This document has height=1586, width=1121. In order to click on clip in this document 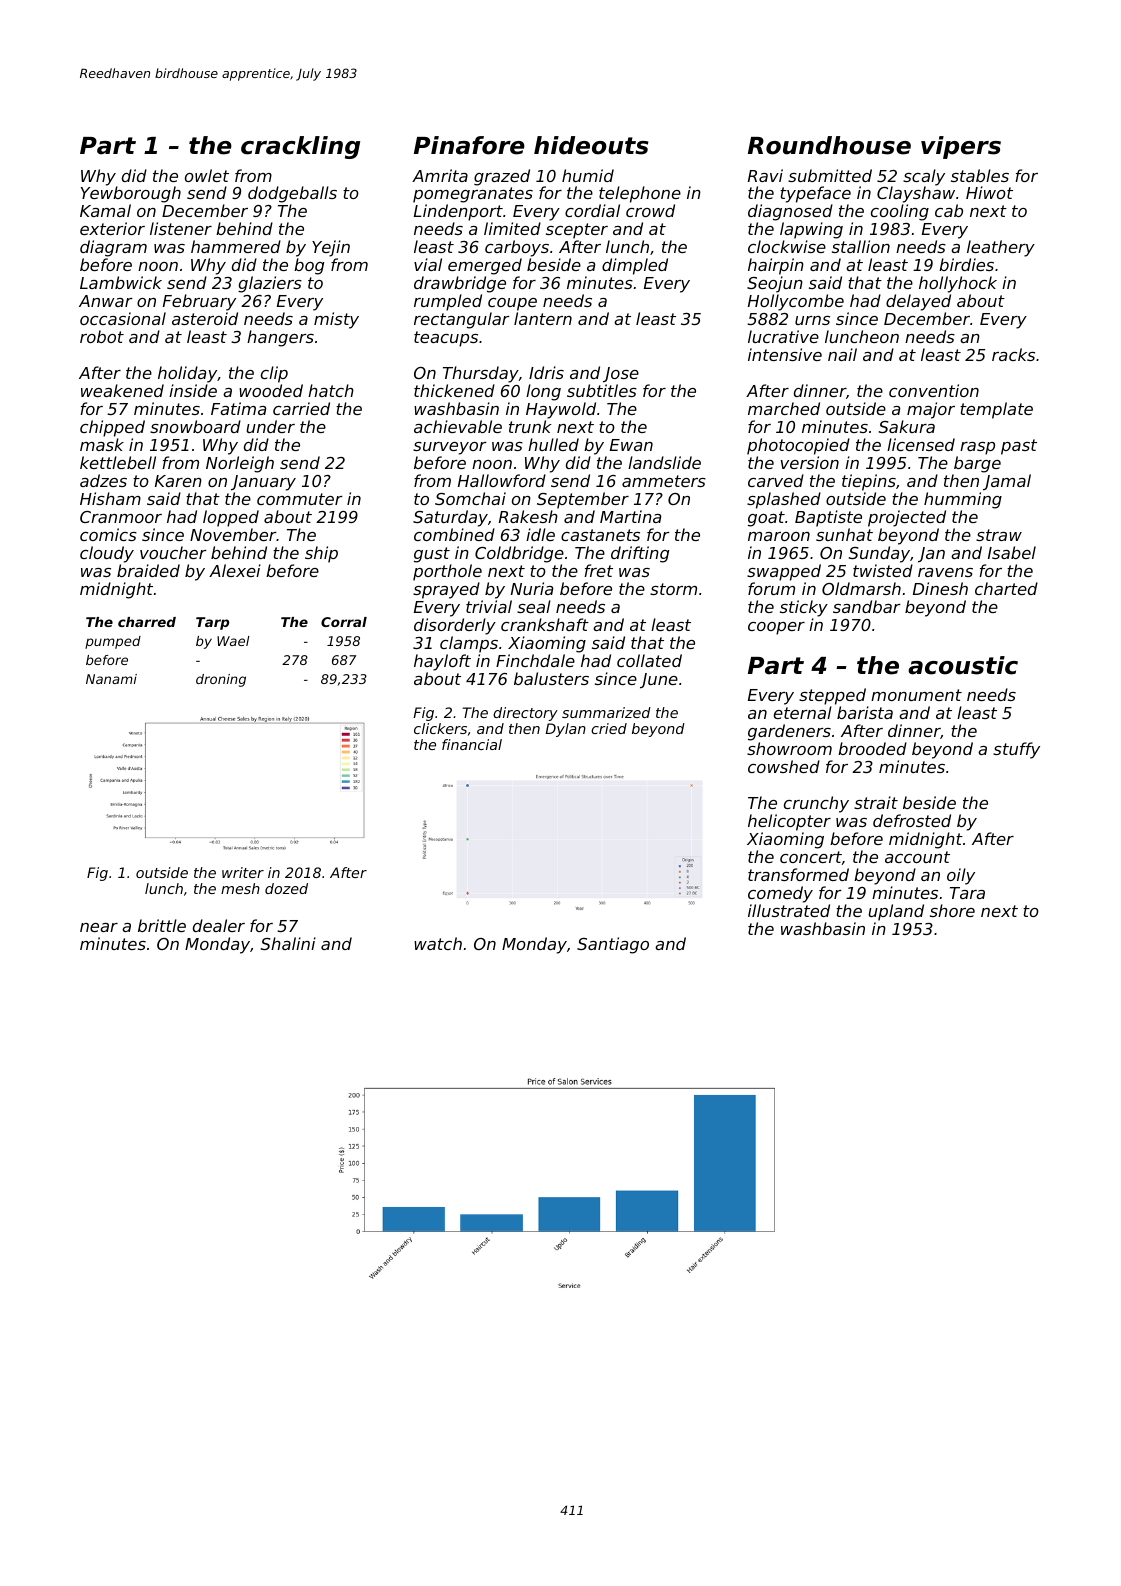, I will do `click(274, 374)`.
